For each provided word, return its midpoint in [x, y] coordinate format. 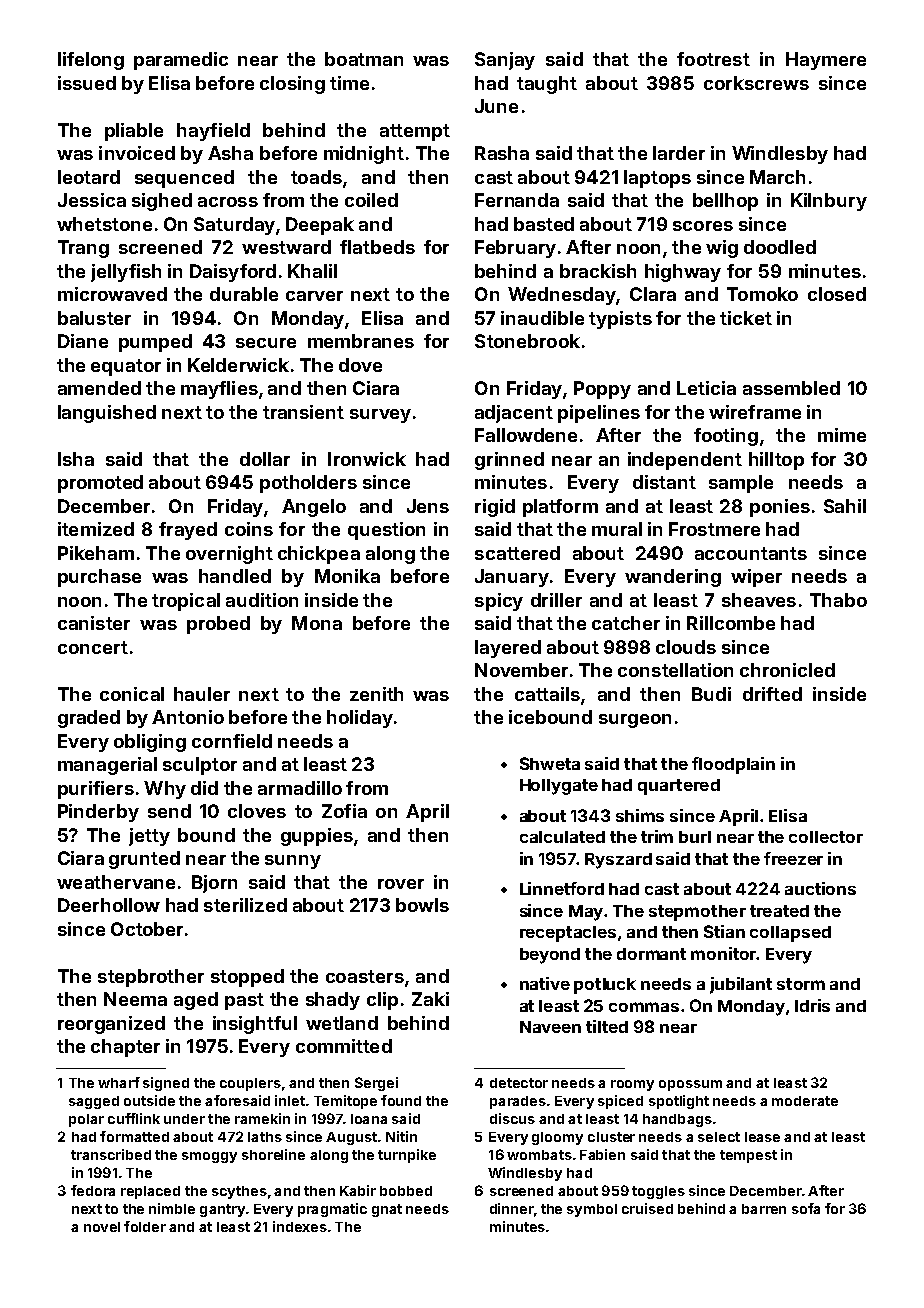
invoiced [137, 153]
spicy [499, 602]
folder [145, 1226]
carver [314, 296]
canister [94, 623]
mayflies [219, 390]
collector [826, 837]
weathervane [116, 882]
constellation [675, 670]
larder [679, 153]
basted [544, 224]
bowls [422, 905]
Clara [653, 294]
